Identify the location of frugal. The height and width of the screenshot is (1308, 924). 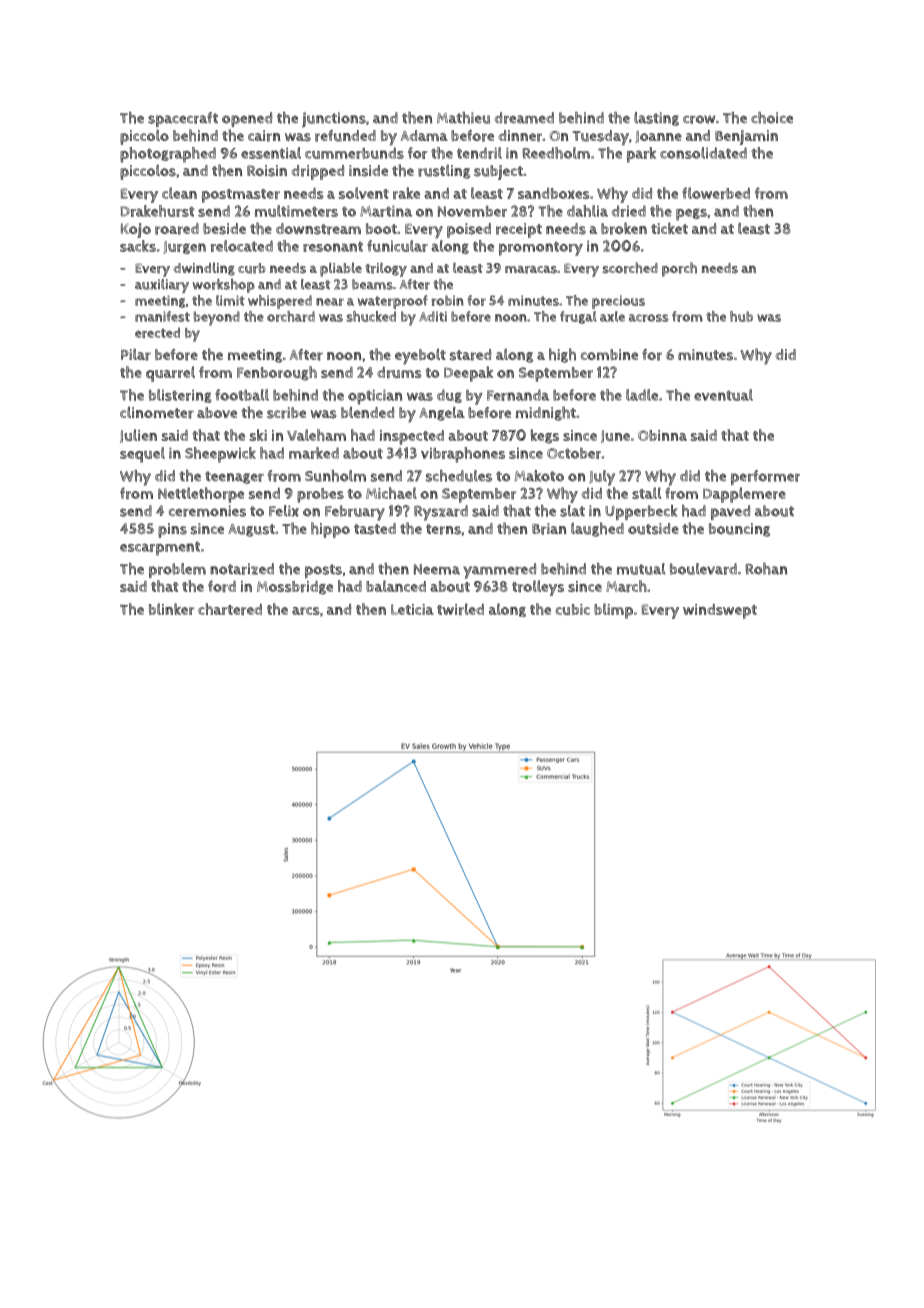
(578, 317).
